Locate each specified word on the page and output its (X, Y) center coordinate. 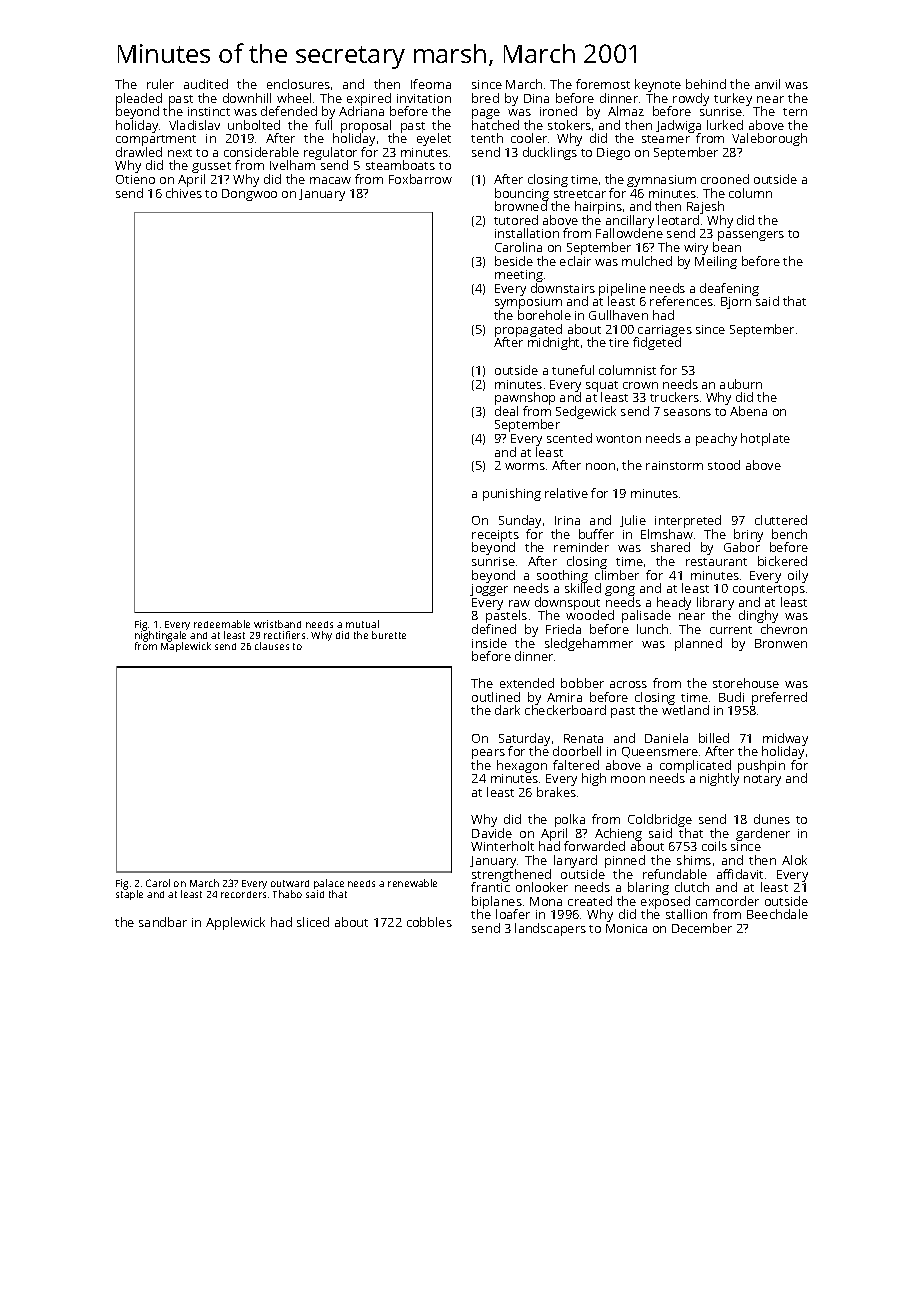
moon (628, 779)
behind (706, 84)
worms (525, 466)
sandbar (163, 922)
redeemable (222, 624)
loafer (513, 914)
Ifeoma (431, 84)
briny (748, 536)
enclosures (298, 84)
